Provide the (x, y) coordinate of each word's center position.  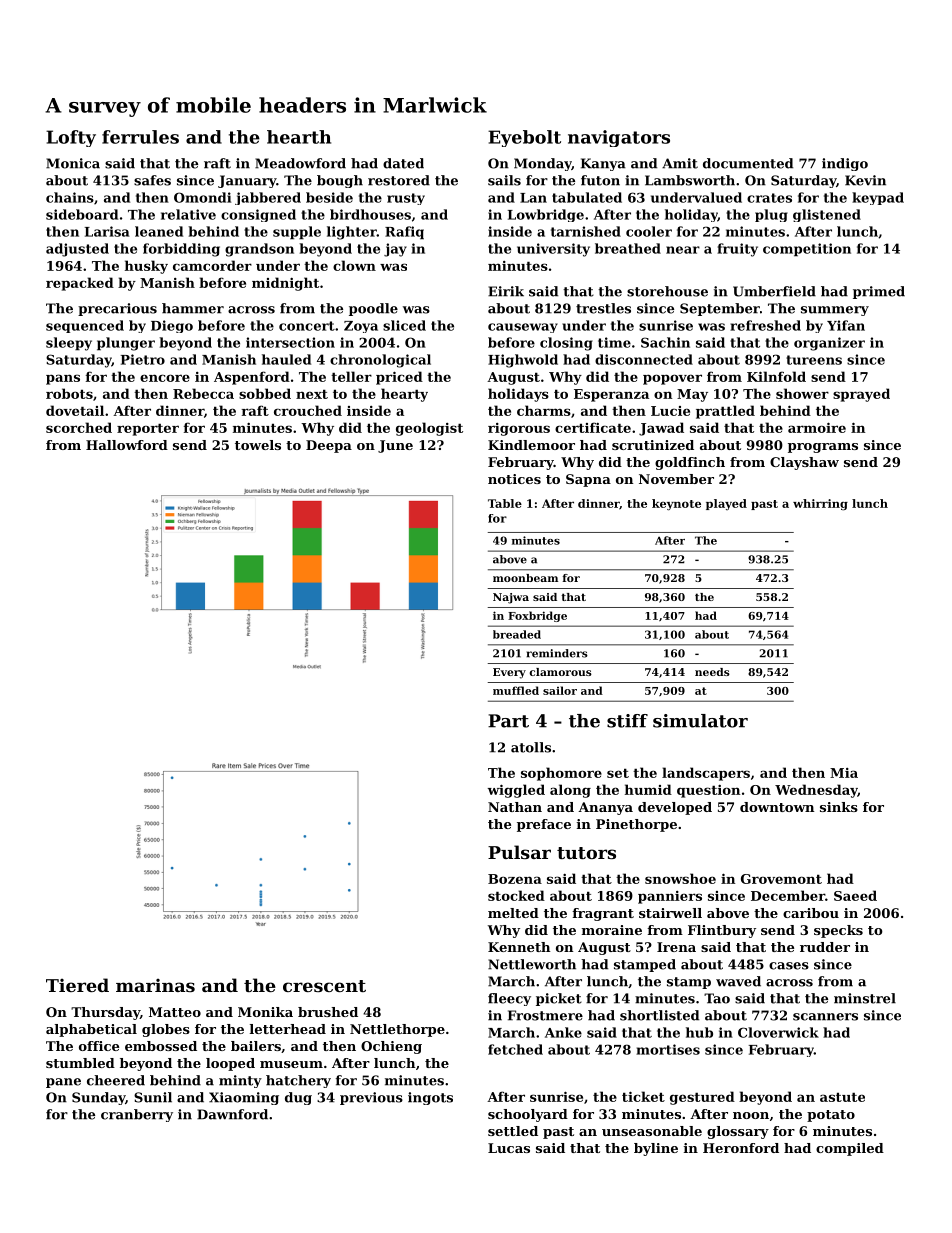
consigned (258, 215)
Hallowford (127, 445)
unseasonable (652, 1131)
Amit (680, 163)
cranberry (137, 1115)
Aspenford (252, 378)
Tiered (77, 985)
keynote (676, 505)
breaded (517, 634)
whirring (820, 505)
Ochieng (391, 1047)
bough (340, 181)
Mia (844, 773)
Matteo (175, 1012)
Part (508, 721)
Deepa (329, 446)
